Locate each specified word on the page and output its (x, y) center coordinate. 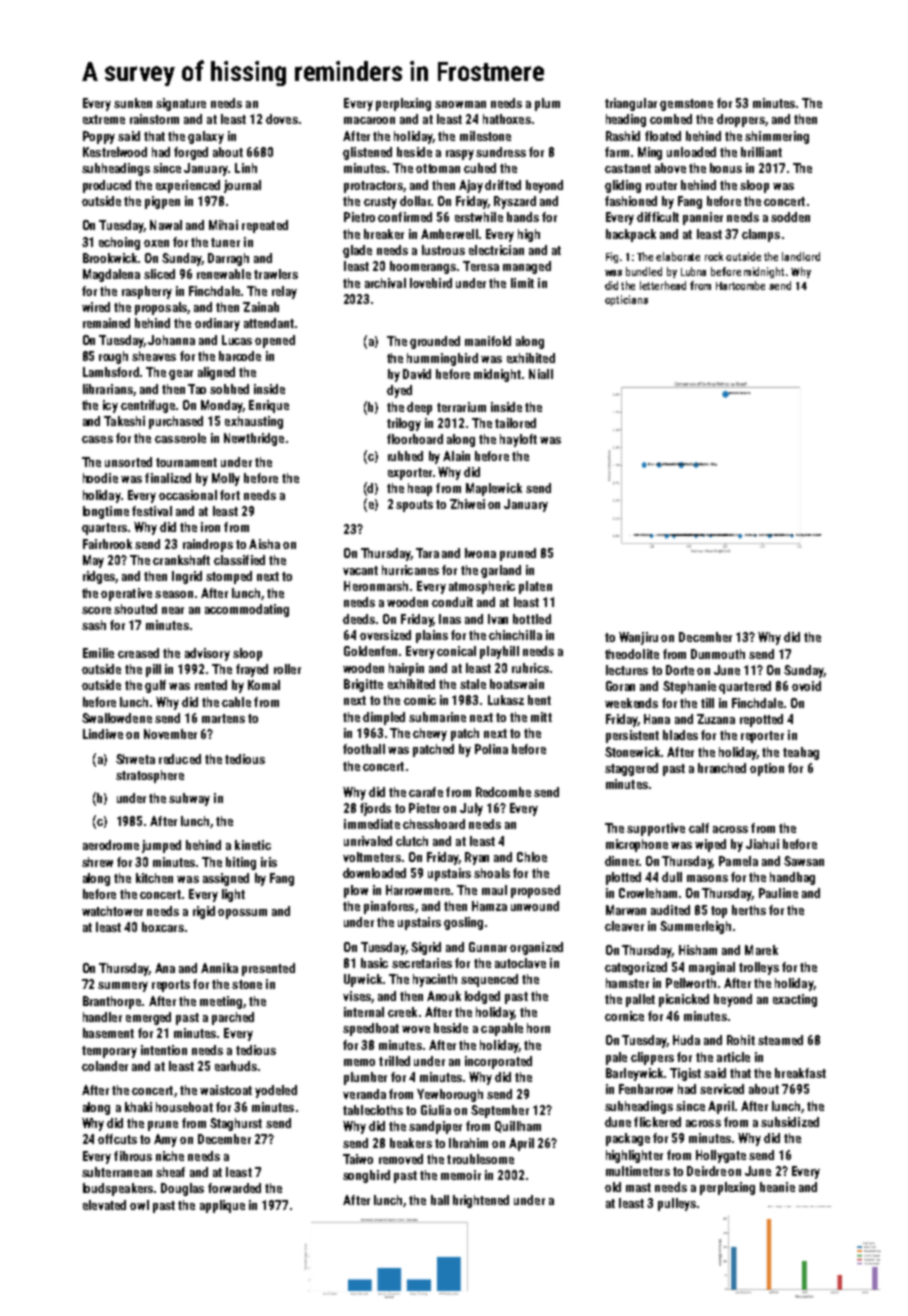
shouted (135, 609)
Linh (246, 168)
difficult (658, 217)
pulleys (677, 1204)
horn (538, 1028)
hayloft (518, 440)
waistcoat (226, 1090)
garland (501, 571)
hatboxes (507, 119)
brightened (481, 1201)
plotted (623, 878)
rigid (204, 912)
